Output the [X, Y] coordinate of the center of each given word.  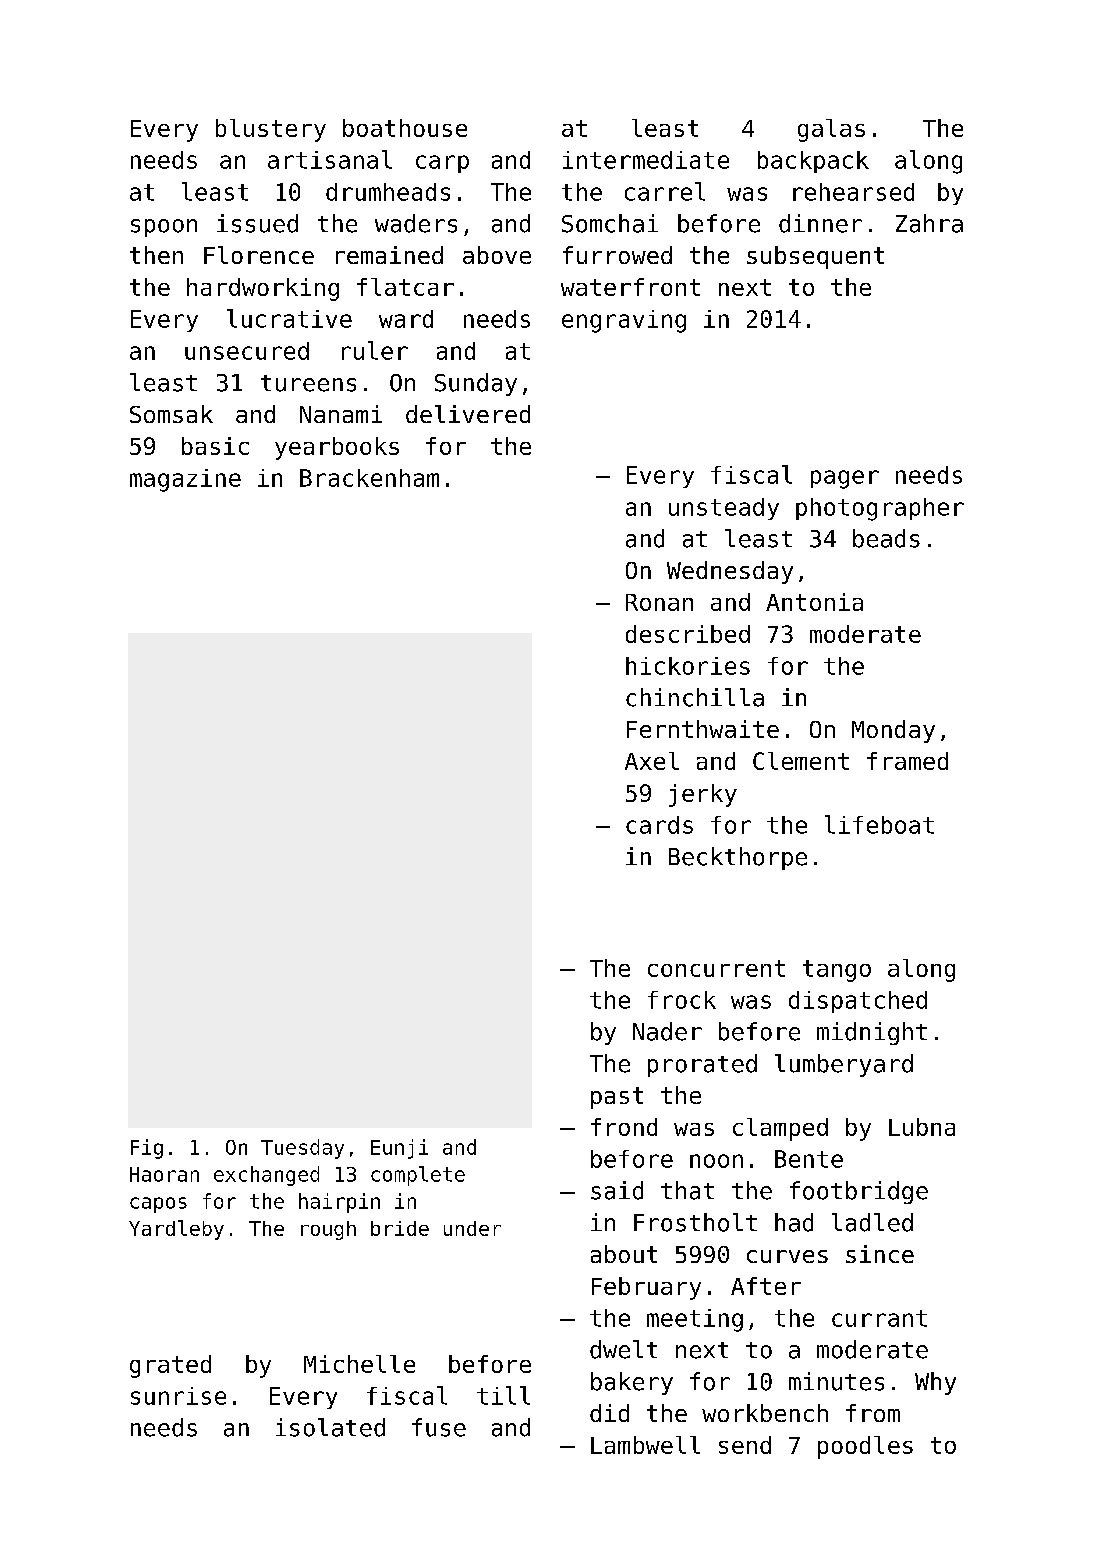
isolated [330, 1427]
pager [845, 479]
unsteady [724, 509]
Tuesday [302, 1149]
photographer [880, 509]
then [156, 255]
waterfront [630, 287]
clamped [780, 1129]
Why [935, 1383]
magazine [185, 480]
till [503, 1395]
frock [682, 1000]
